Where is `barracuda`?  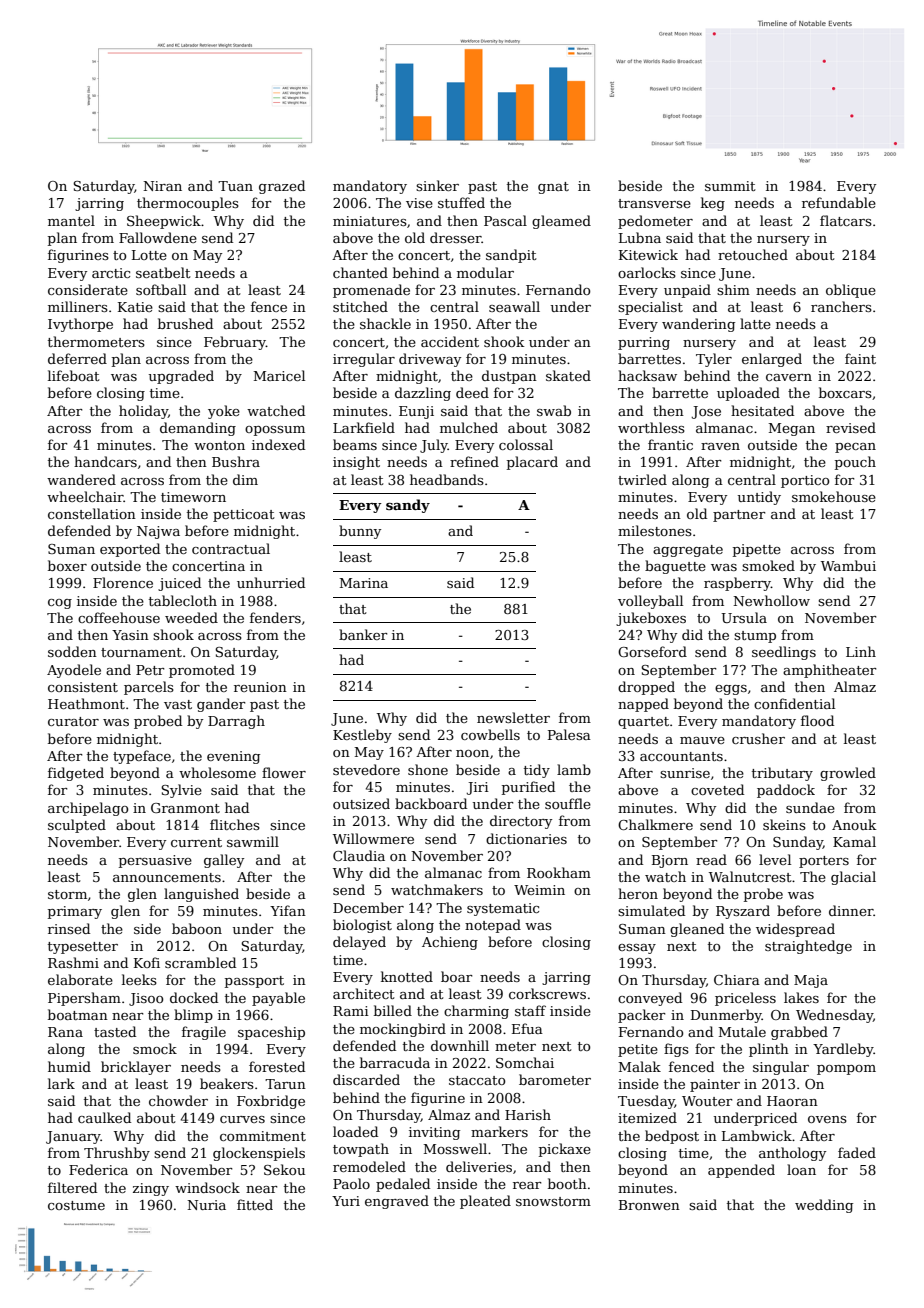
barracuda is located at coordinates (395, 1062).
